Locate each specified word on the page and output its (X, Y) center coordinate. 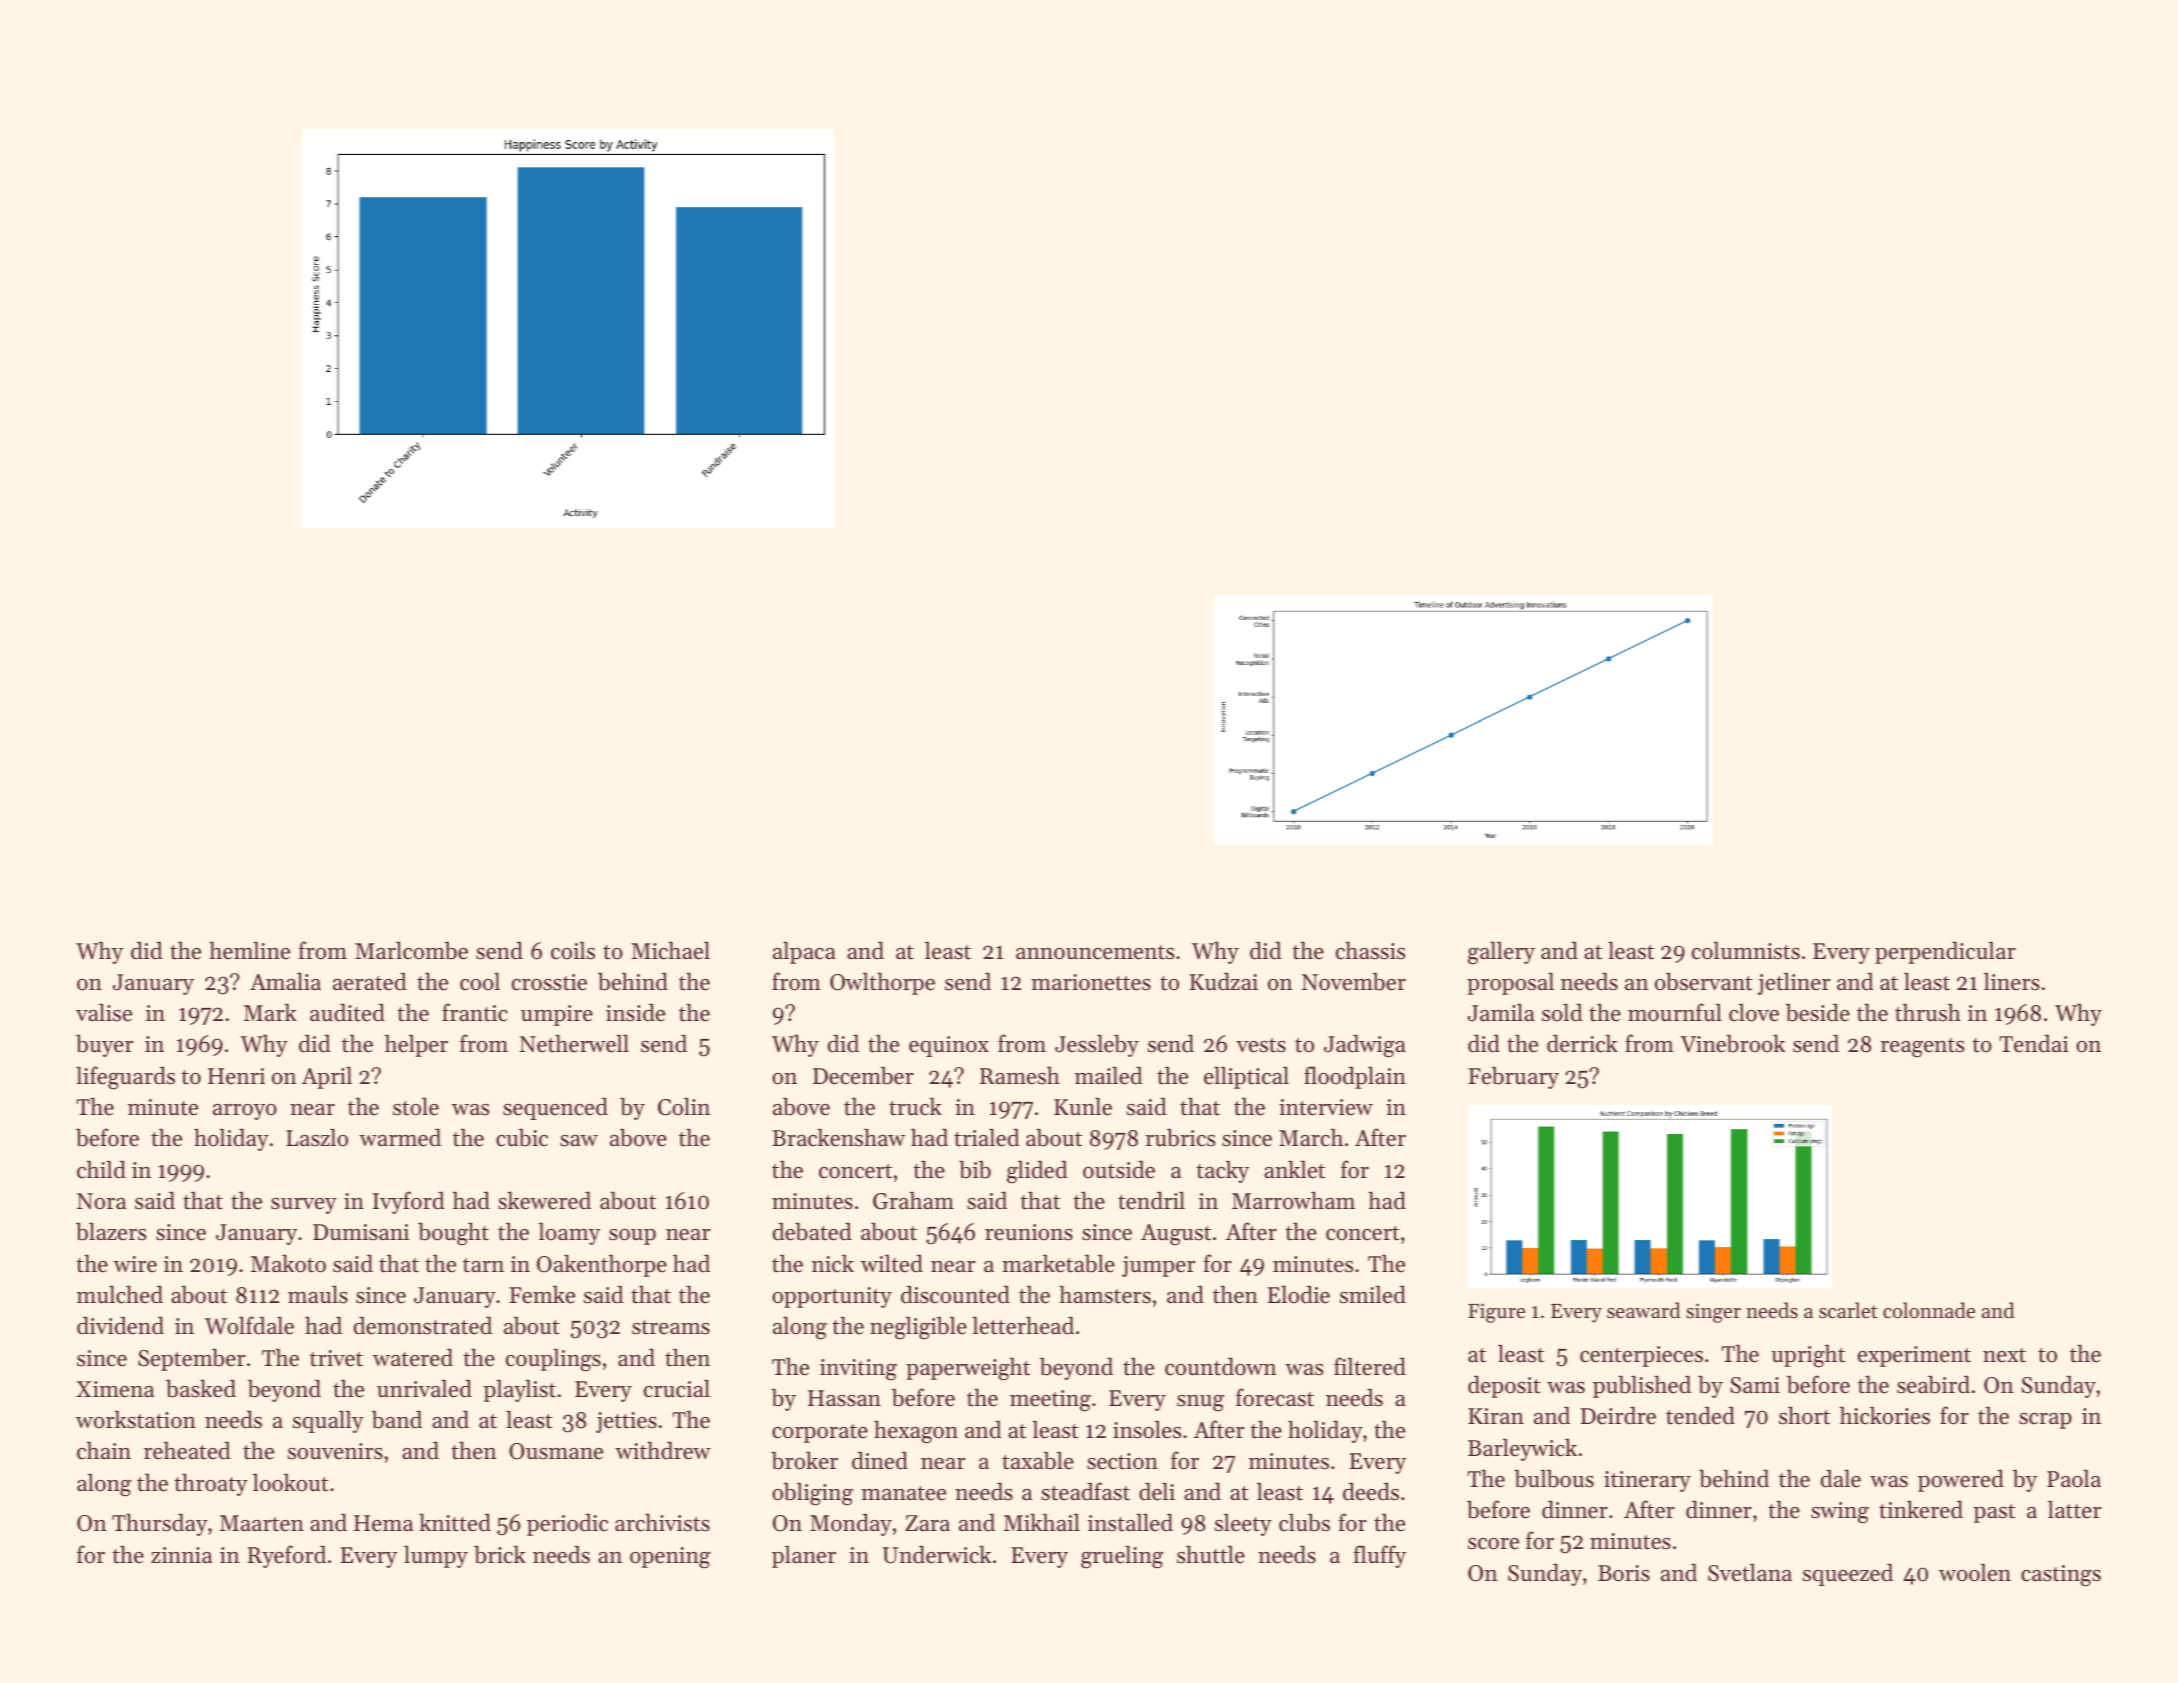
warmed (400, 1138)
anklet (1294, 1169)
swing (1840, 1513)
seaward (1643, 1310)
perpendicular (1945, 952)
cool (480, 981)
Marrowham (1293, 1200)
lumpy (436, 1557)
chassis (1370, 950)
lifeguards (125, 1078)
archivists (662, 1522)
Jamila (1501, 1013)
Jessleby (1097, 1045)
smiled (1373, 1294)
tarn (483, 1265)
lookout (291, 1483)
